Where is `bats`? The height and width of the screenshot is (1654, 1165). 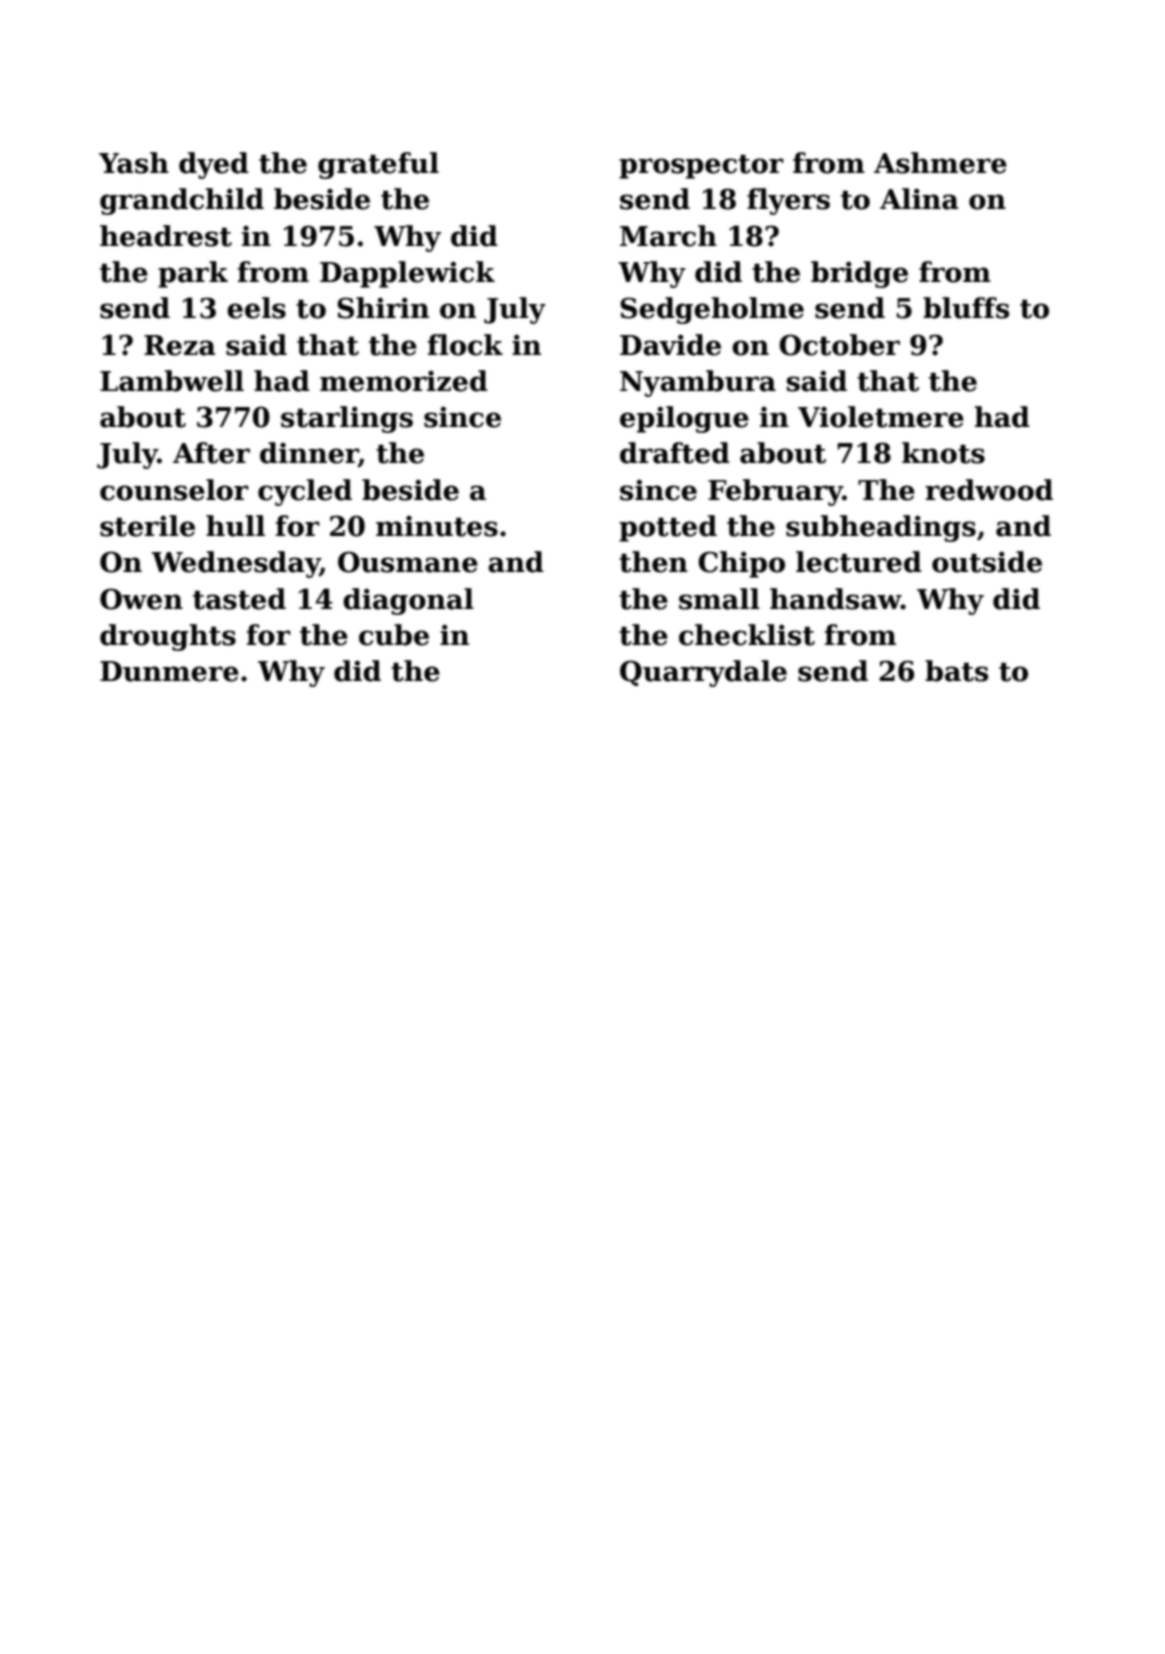 bats is located at coordinates (956, 671).
